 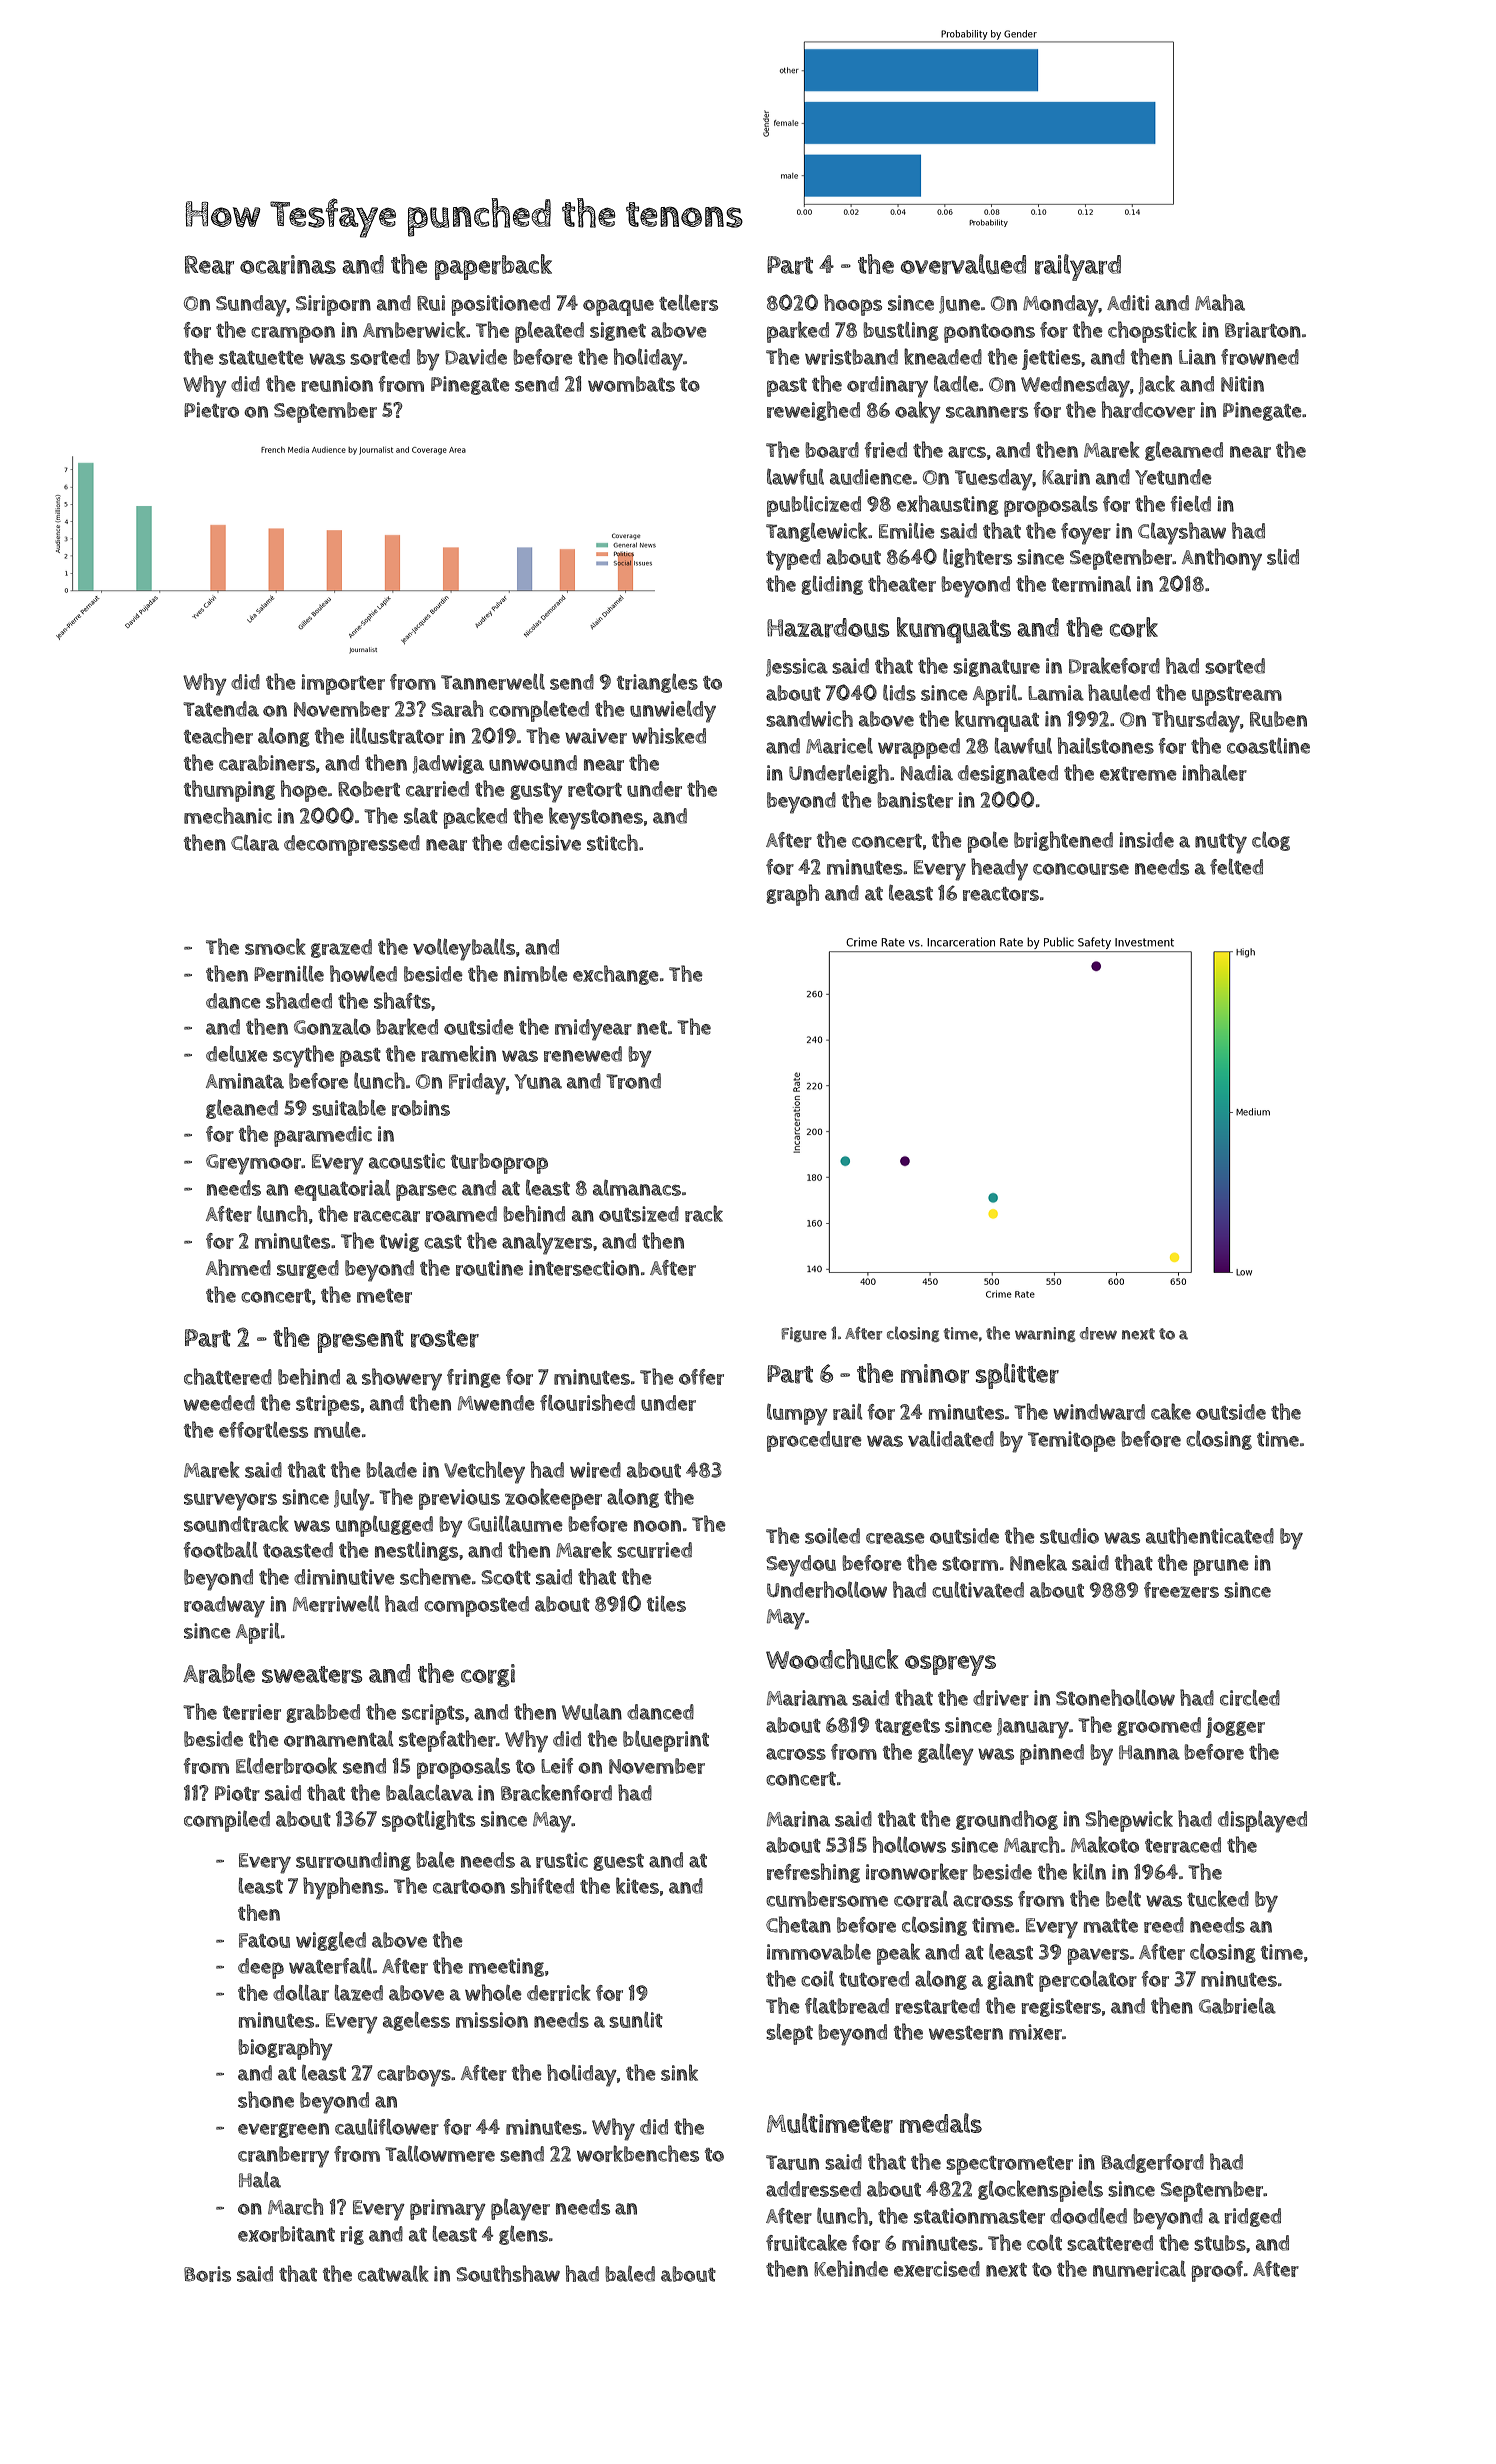 I want to click on football, so click(x=220, y=1550).
